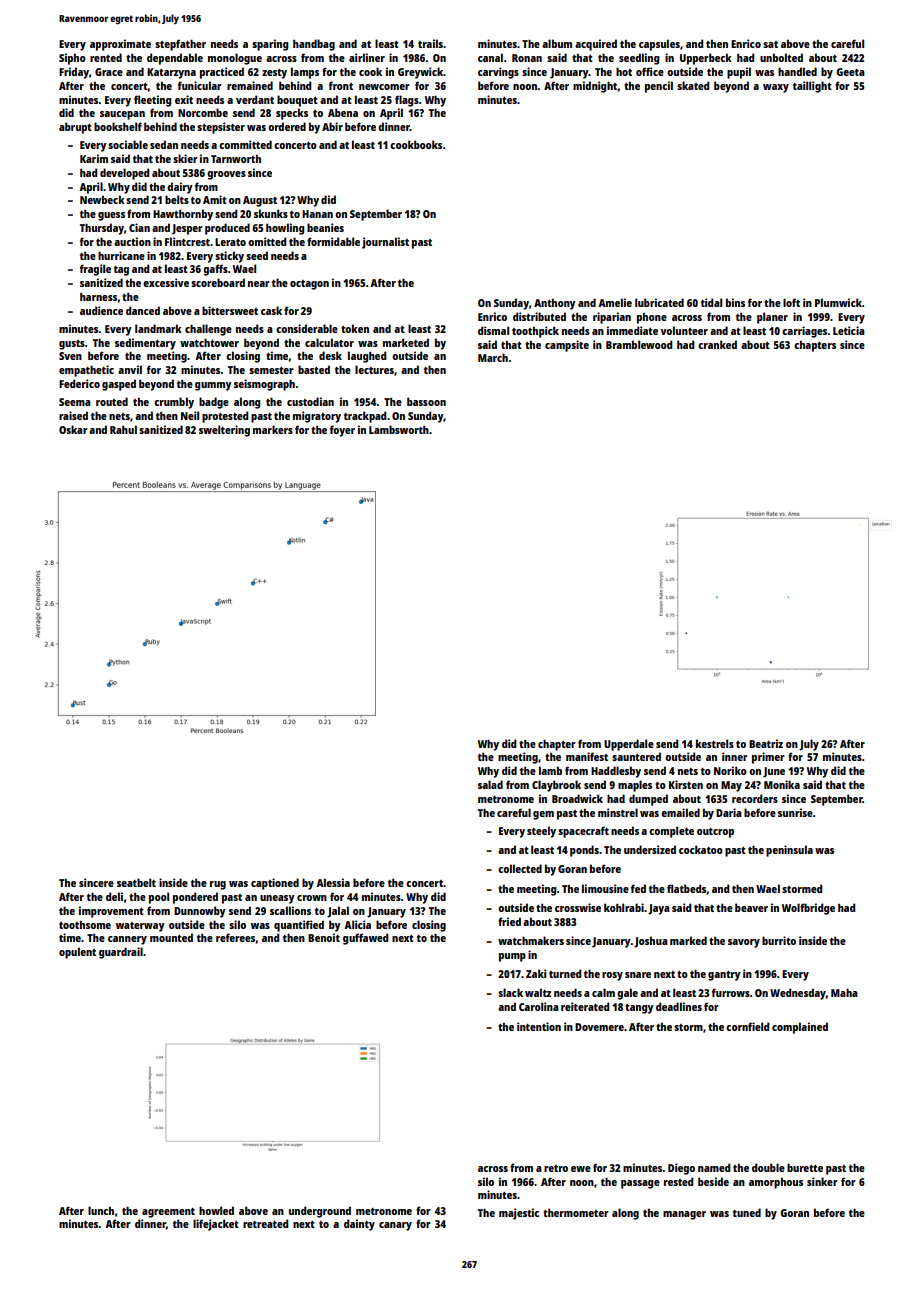 This page has width=924, height=1308. Describe the element at coordinates (333, 882) in the page. I see `Alessia` at that location.
